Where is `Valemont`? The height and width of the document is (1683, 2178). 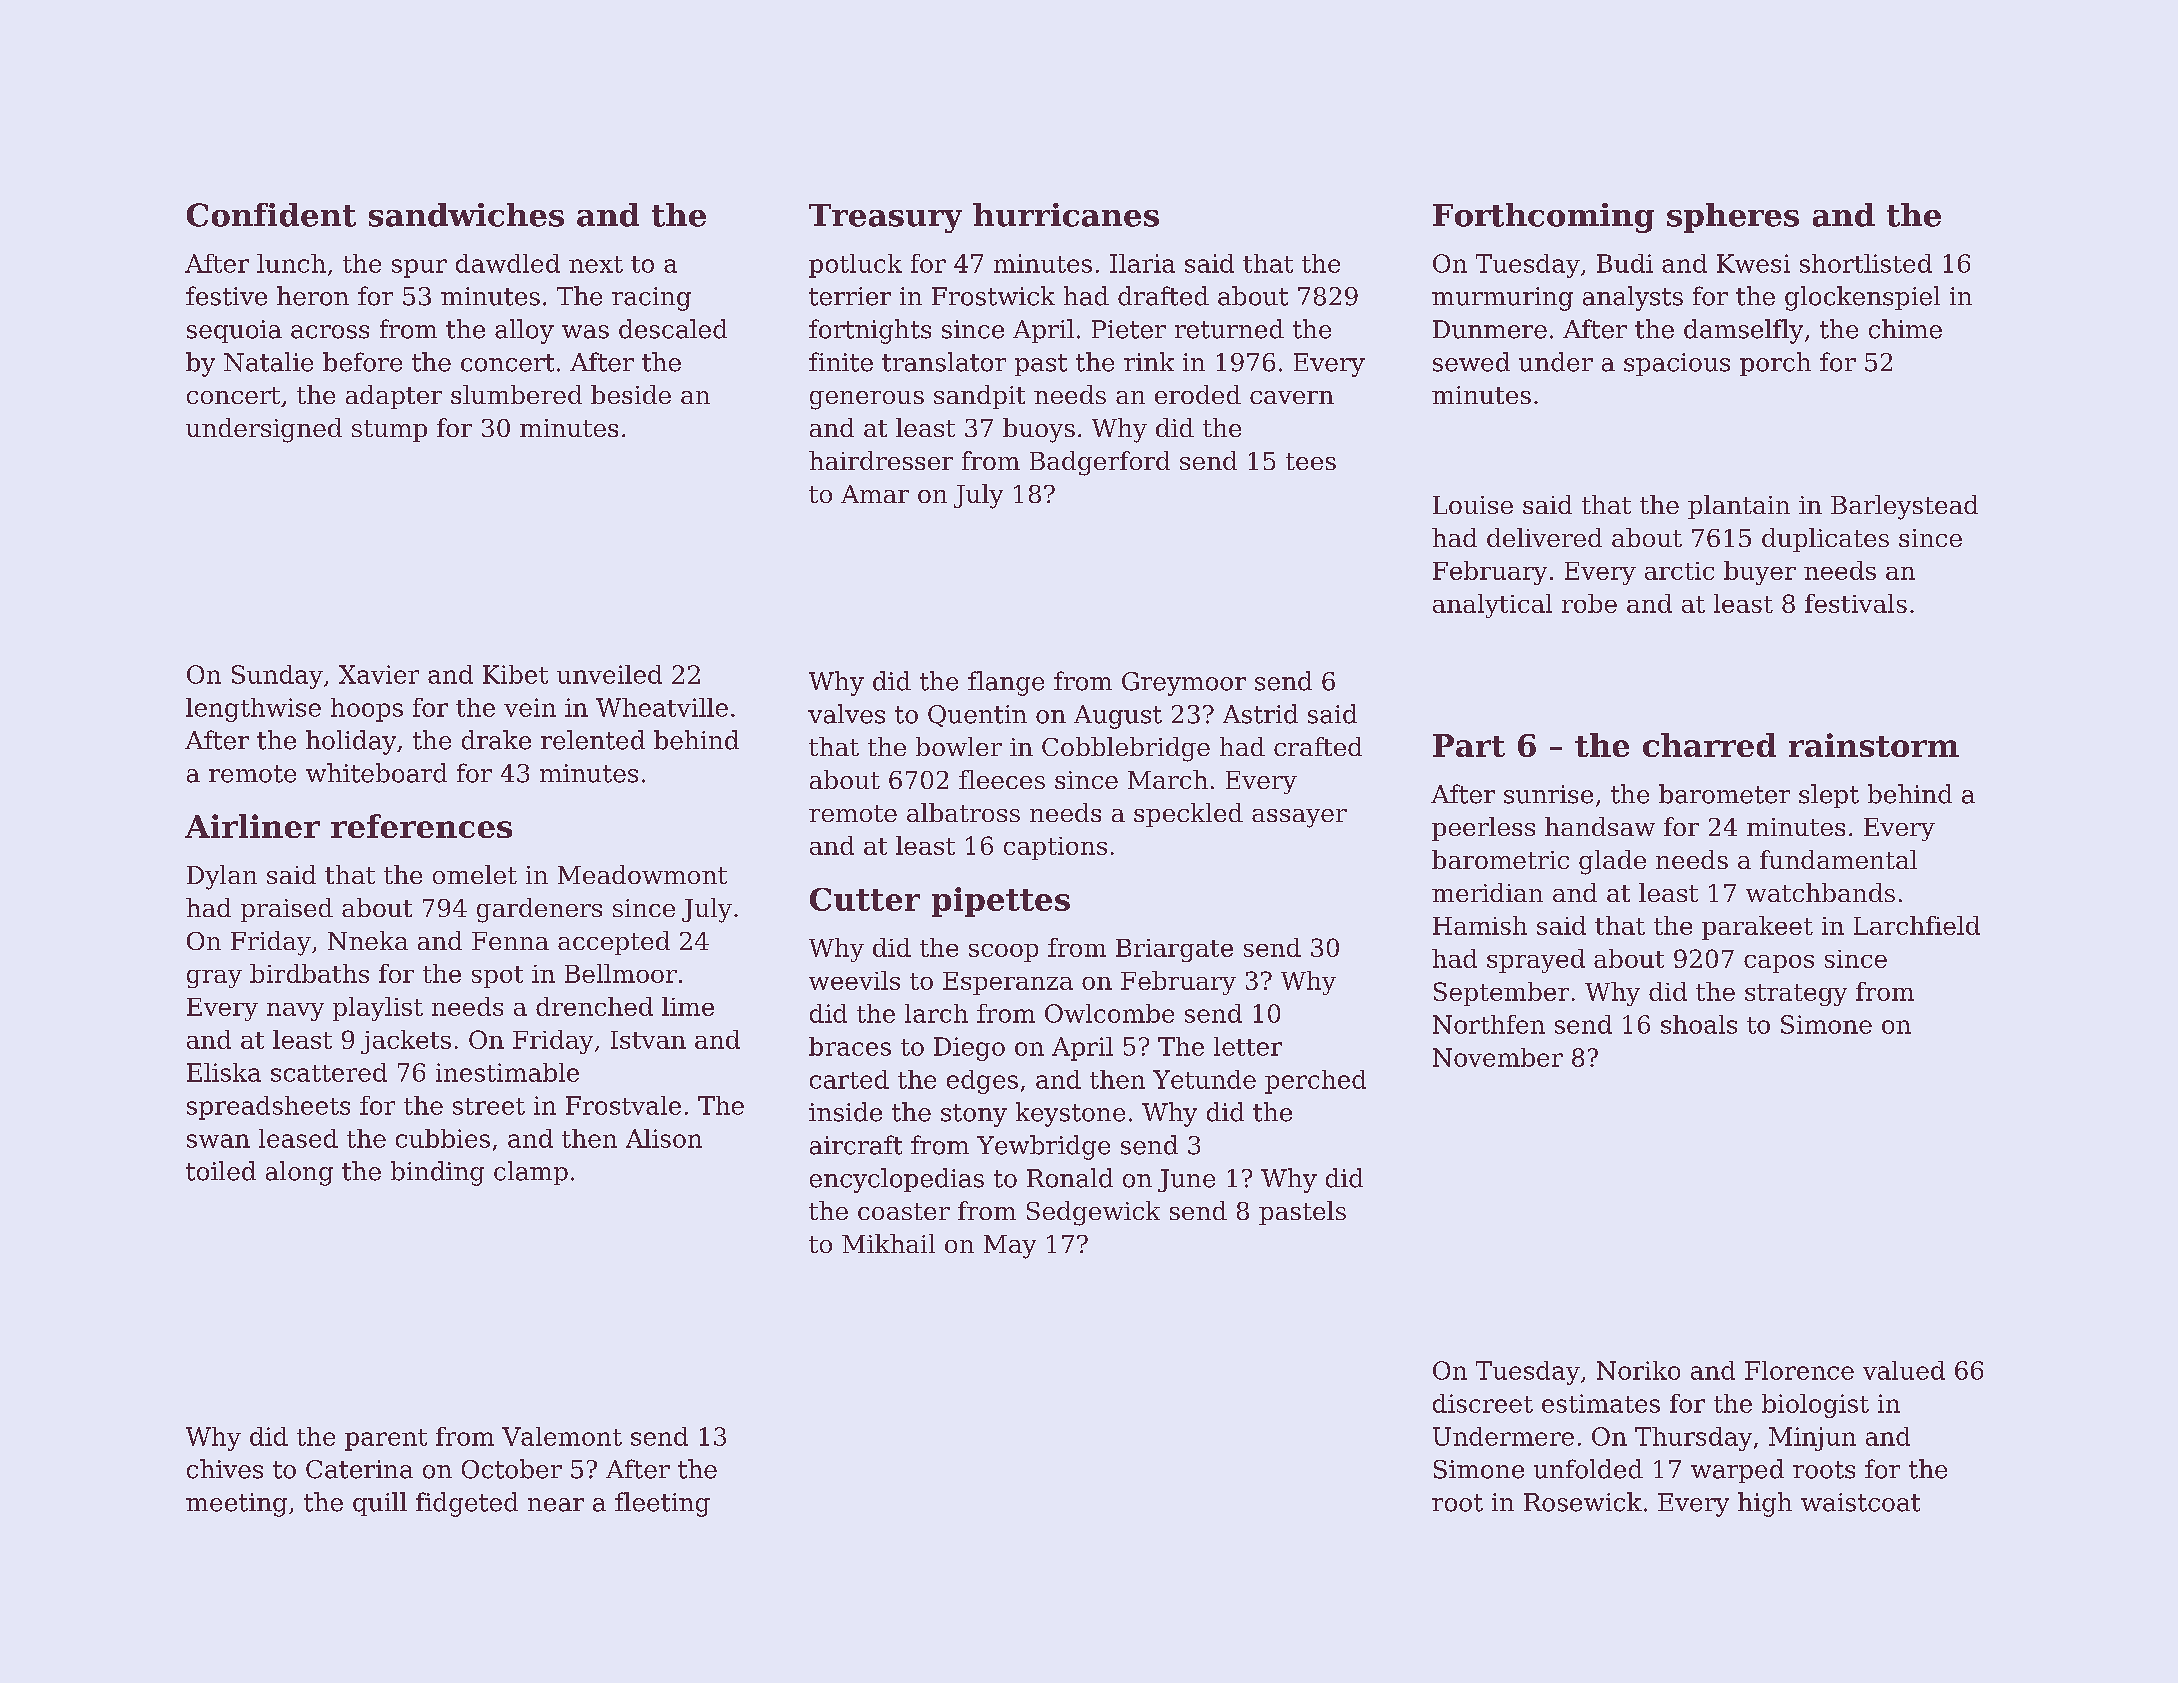
Valemont is located at coordinates (562, 1436).
